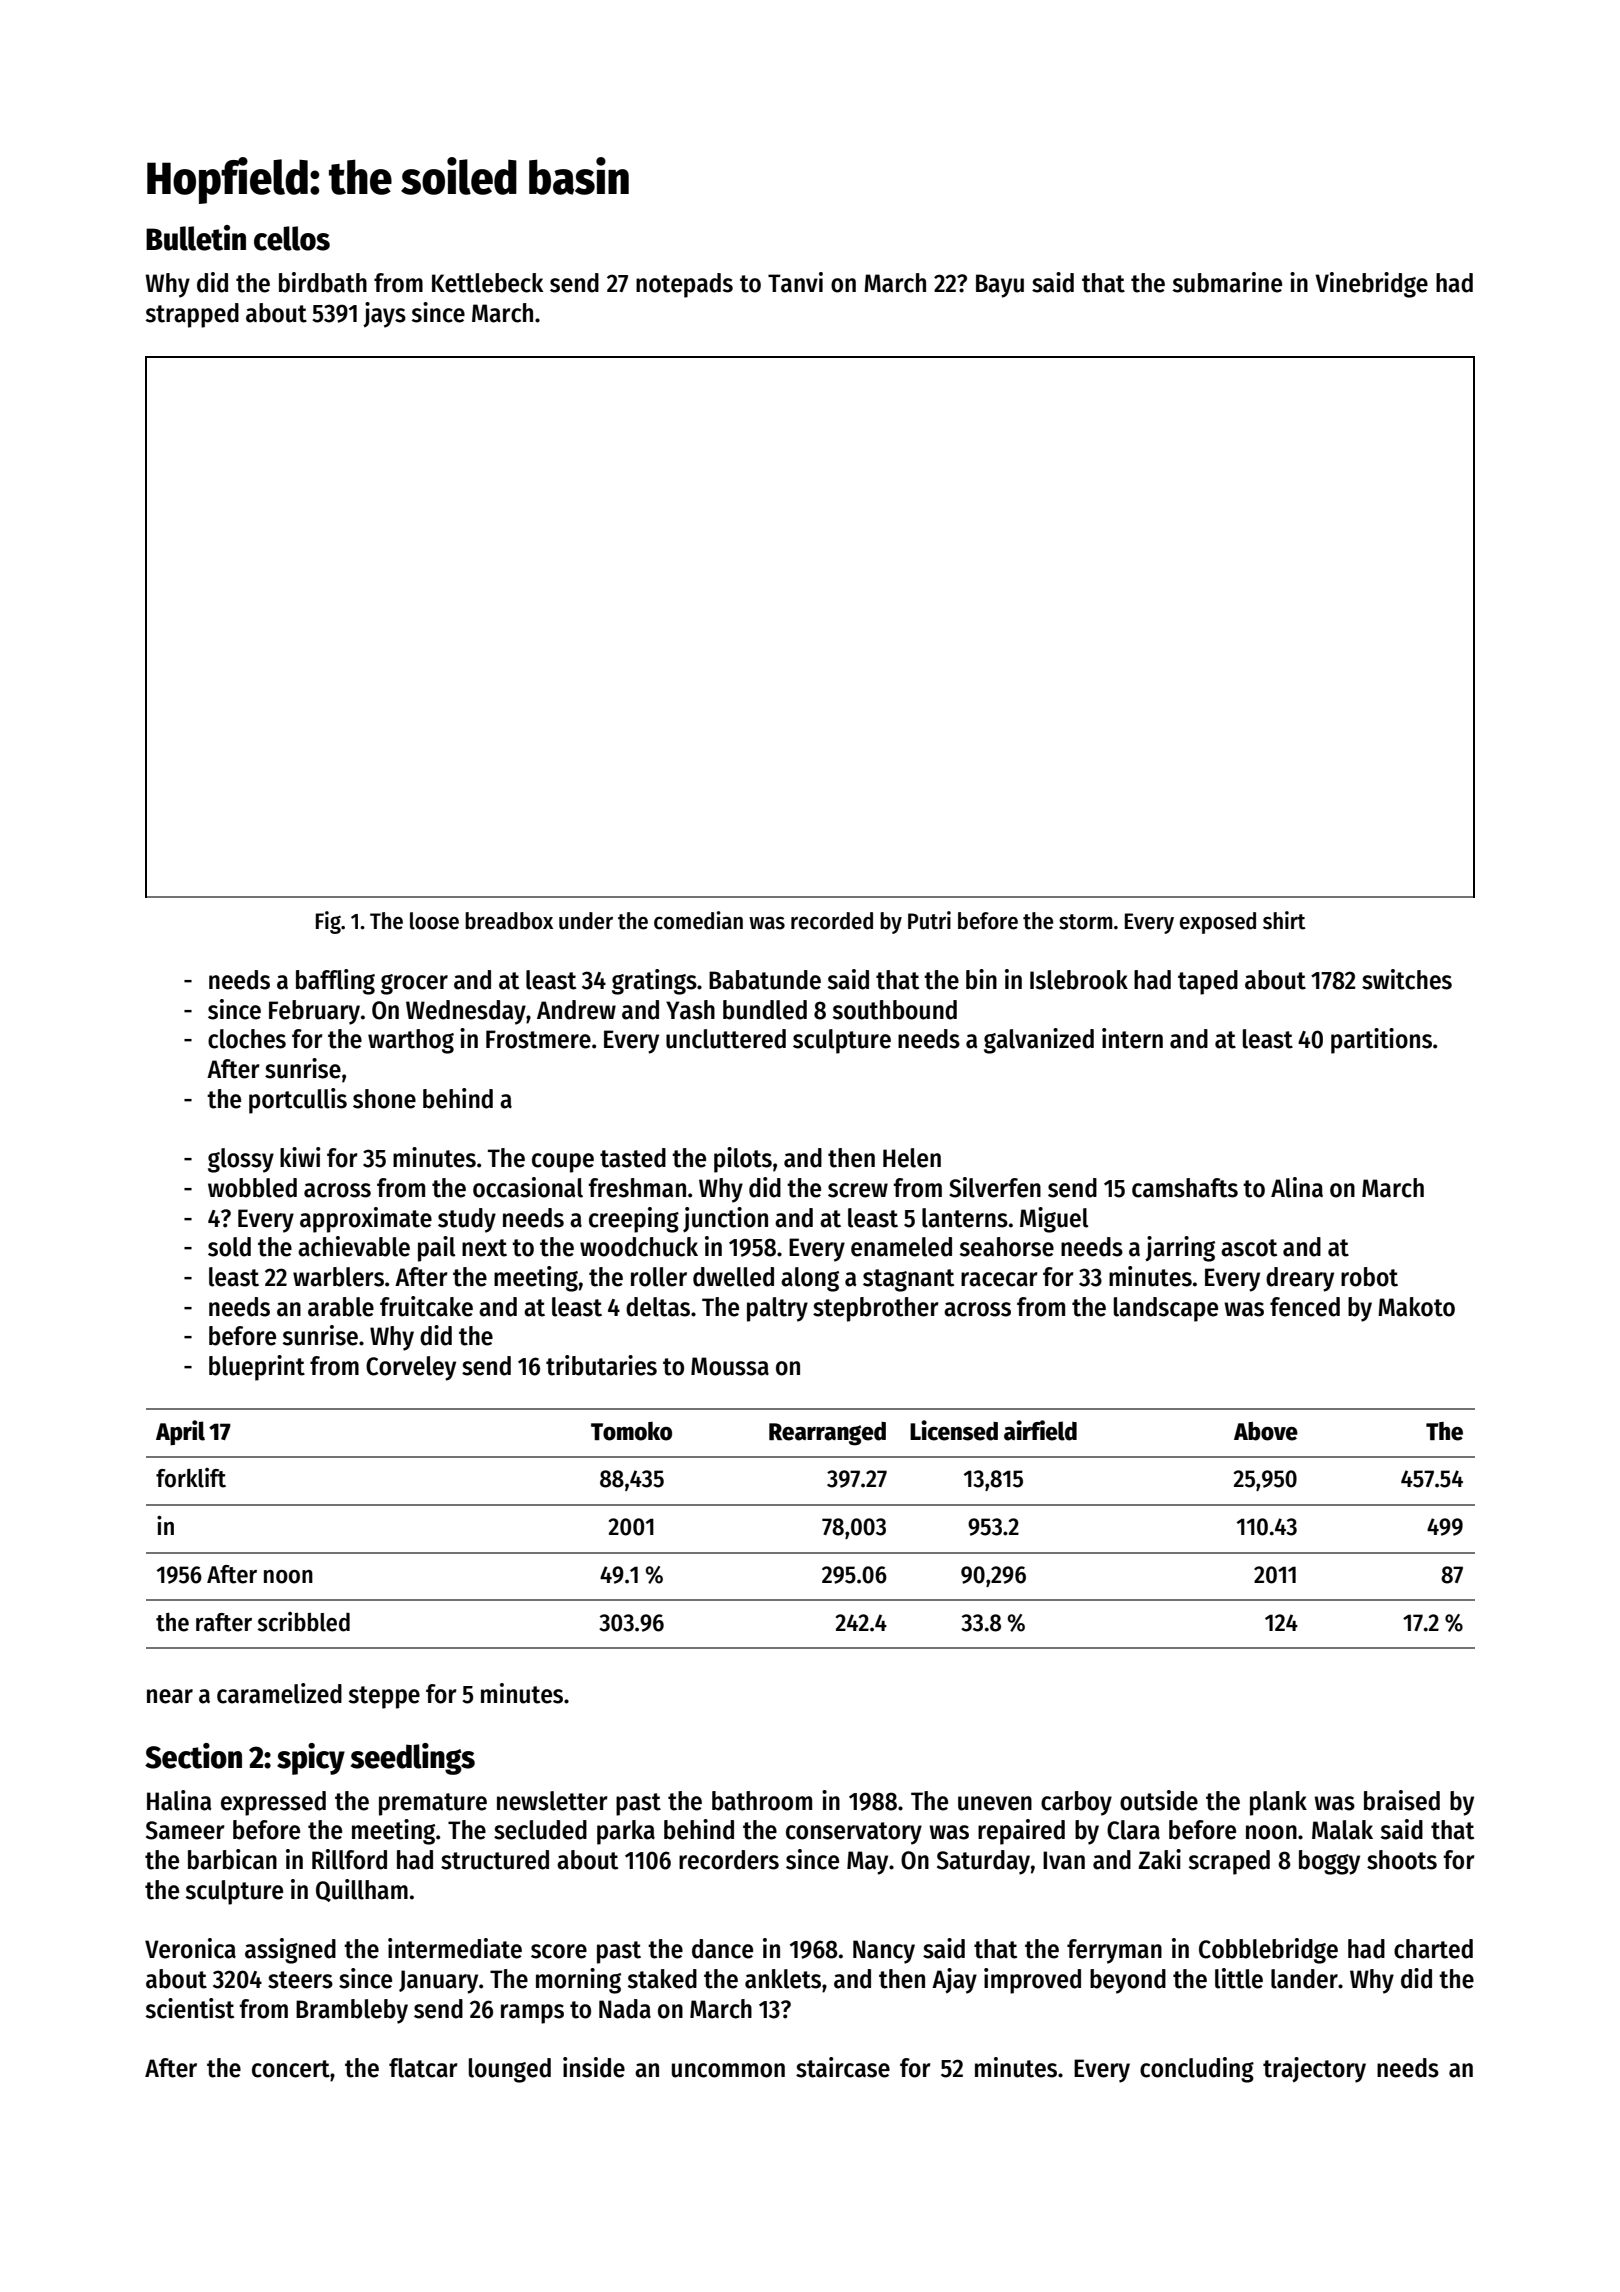 Image resolution: width=1620 pixels, height=2292 pixels. I want to click on Licensed, so click(954, 1430).
